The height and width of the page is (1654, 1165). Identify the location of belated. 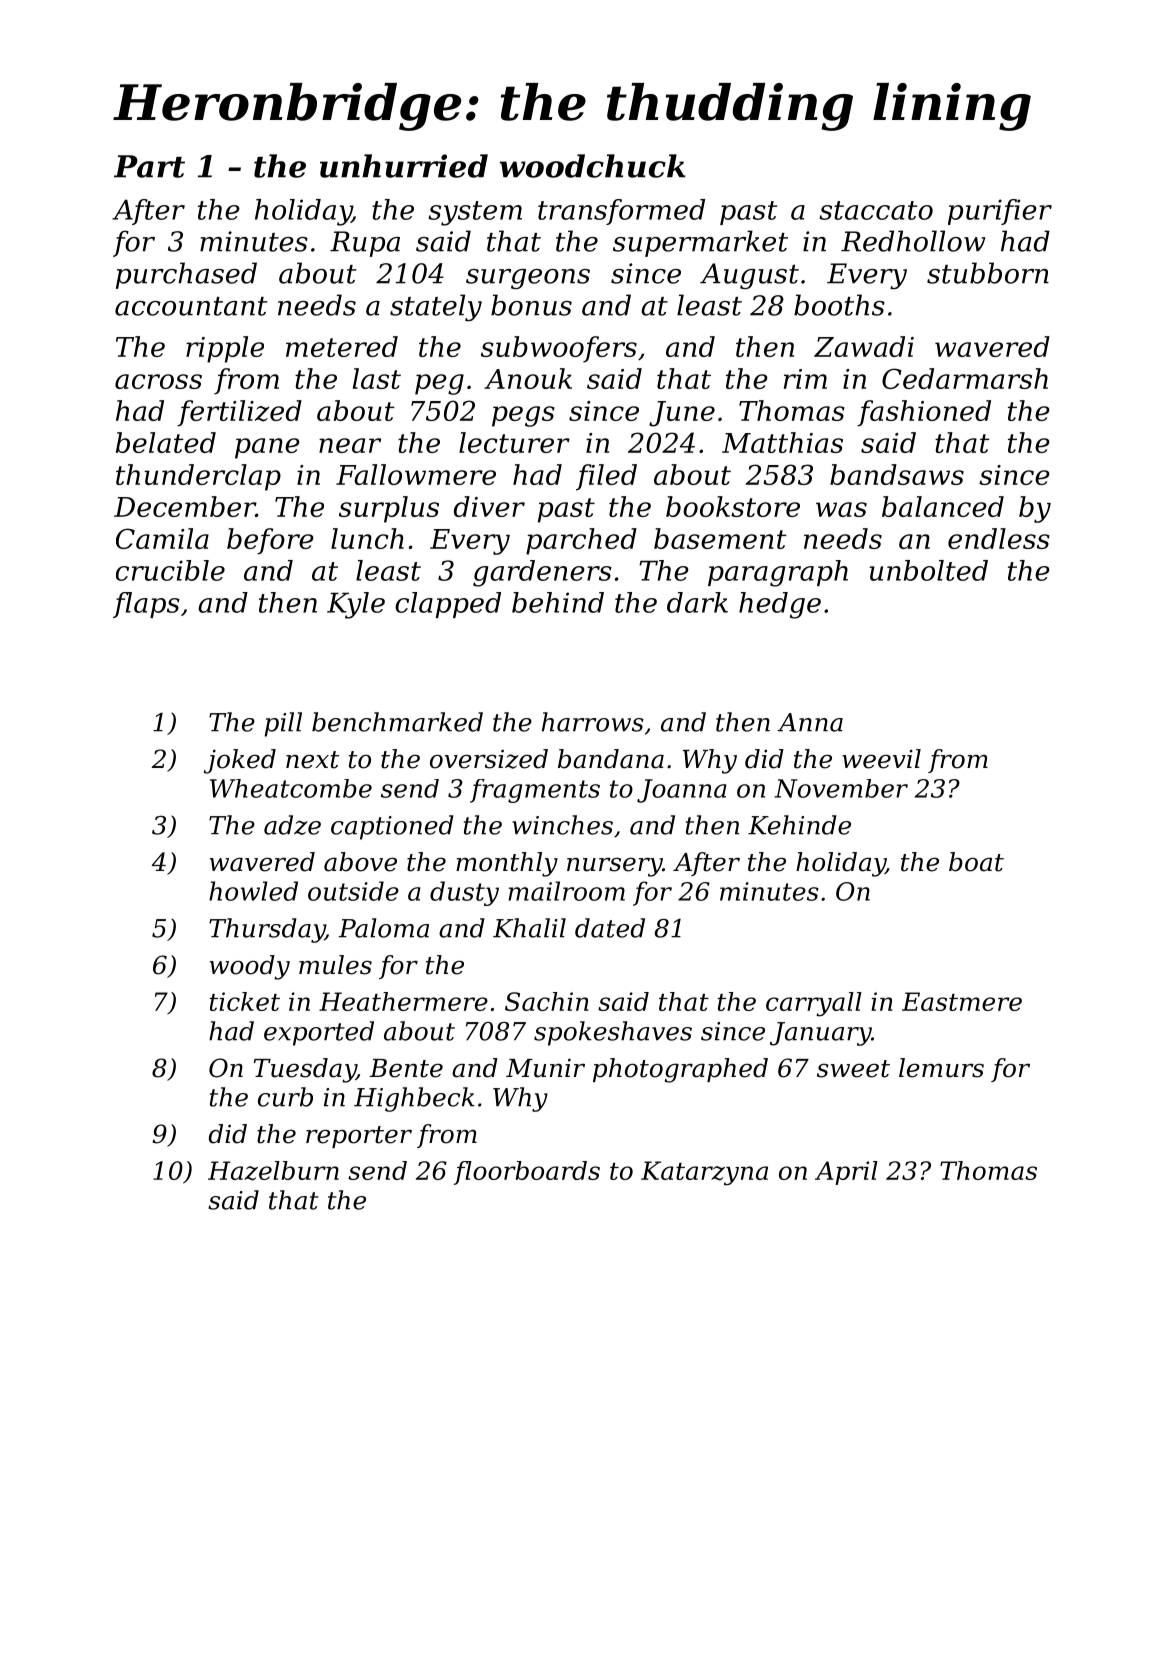
(166, 442).
